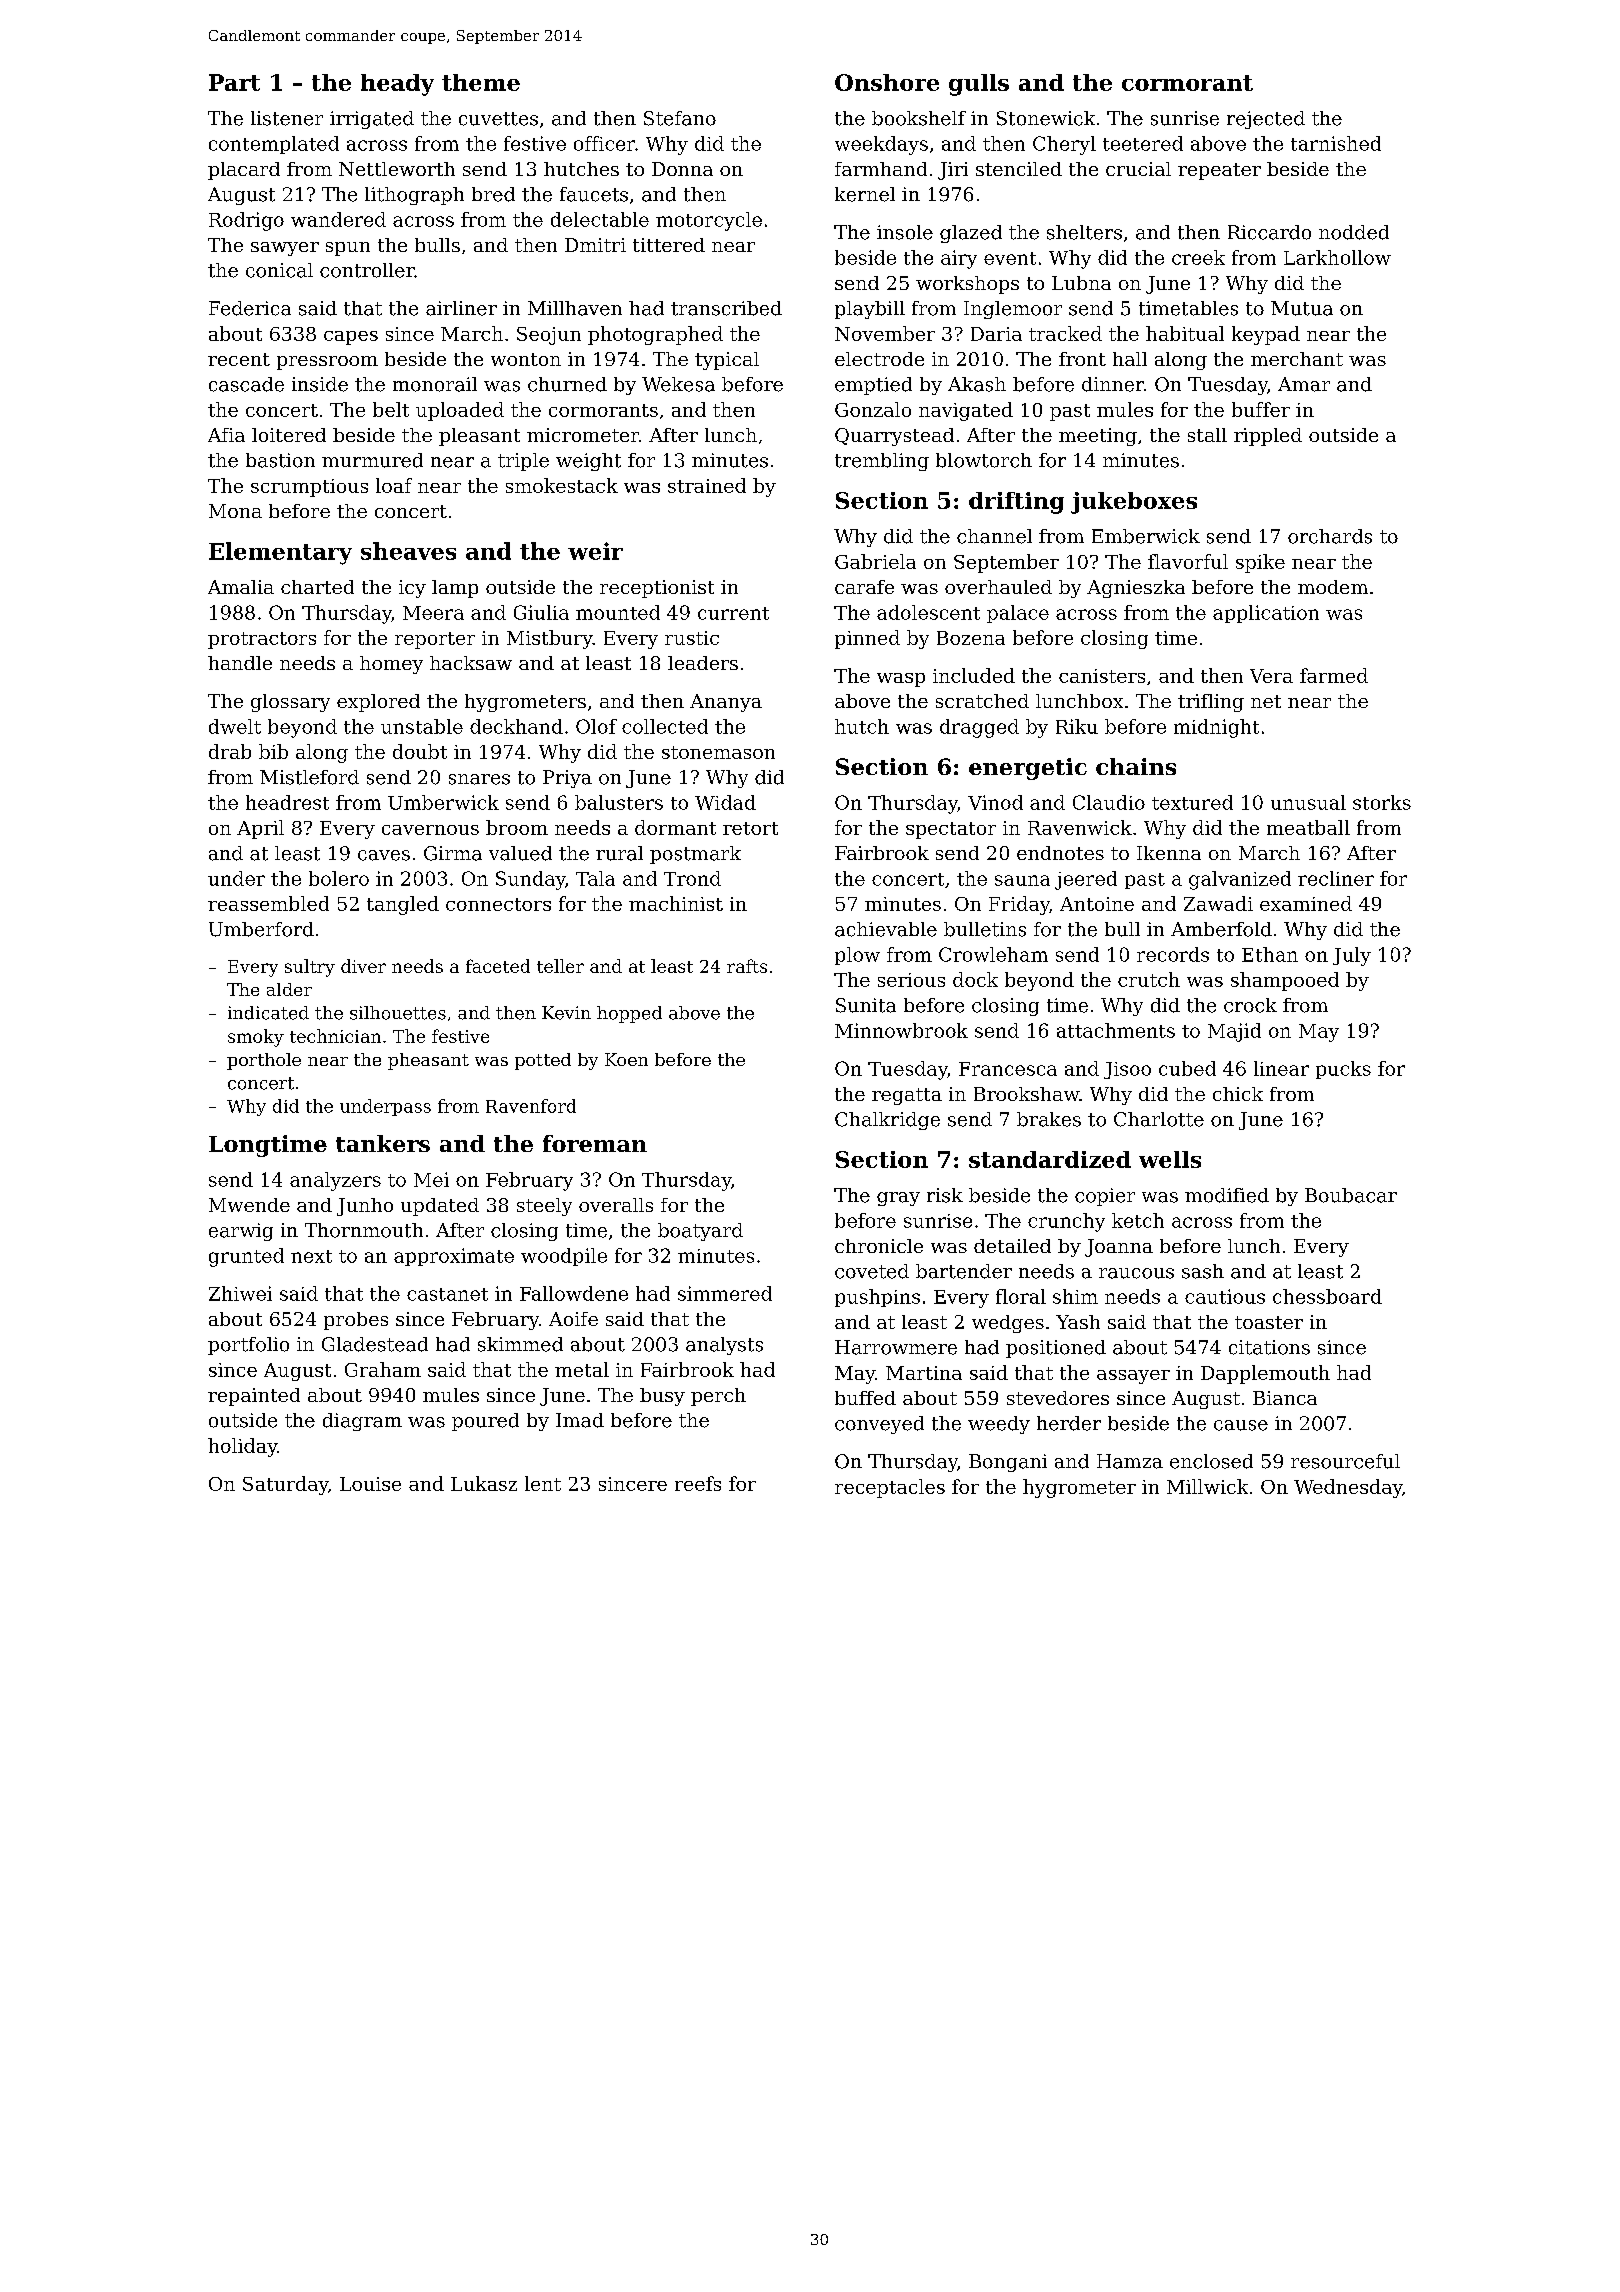 The image size is (1620, 2292). What do you see at coordinates (1065, 333) in the screenshot?
I see `tracked` at bounding box center [1065, 333].
